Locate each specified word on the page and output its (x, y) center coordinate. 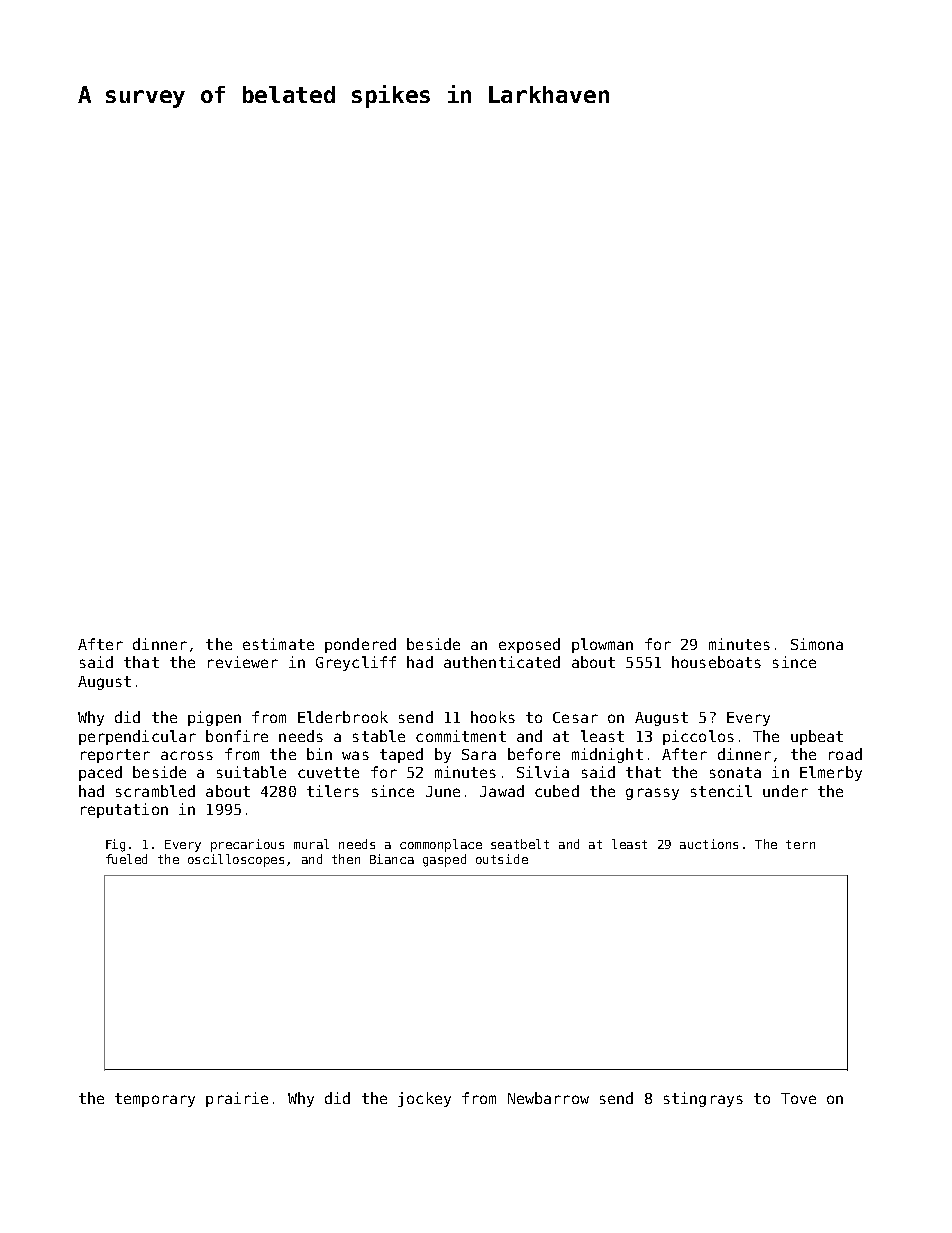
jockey (424, 1099)
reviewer (243, 662)
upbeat (817, 737)
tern (800, 844)
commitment (461, 736)
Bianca (392, 859)
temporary (155, 1100)
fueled (126, 859)
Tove (798, 1098)
